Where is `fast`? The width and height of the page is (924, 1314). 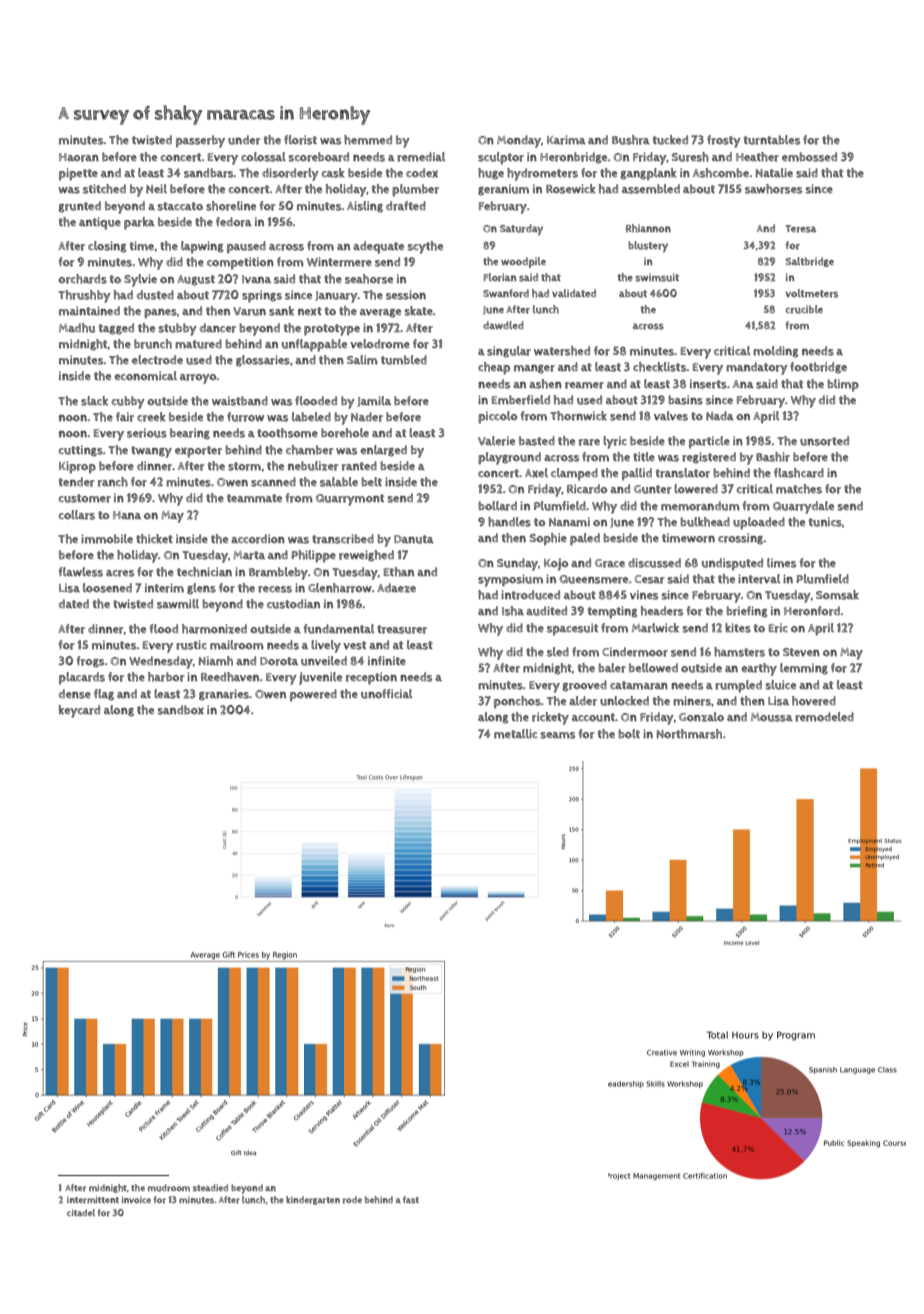 fast is located at coordinates (411, 1200).
